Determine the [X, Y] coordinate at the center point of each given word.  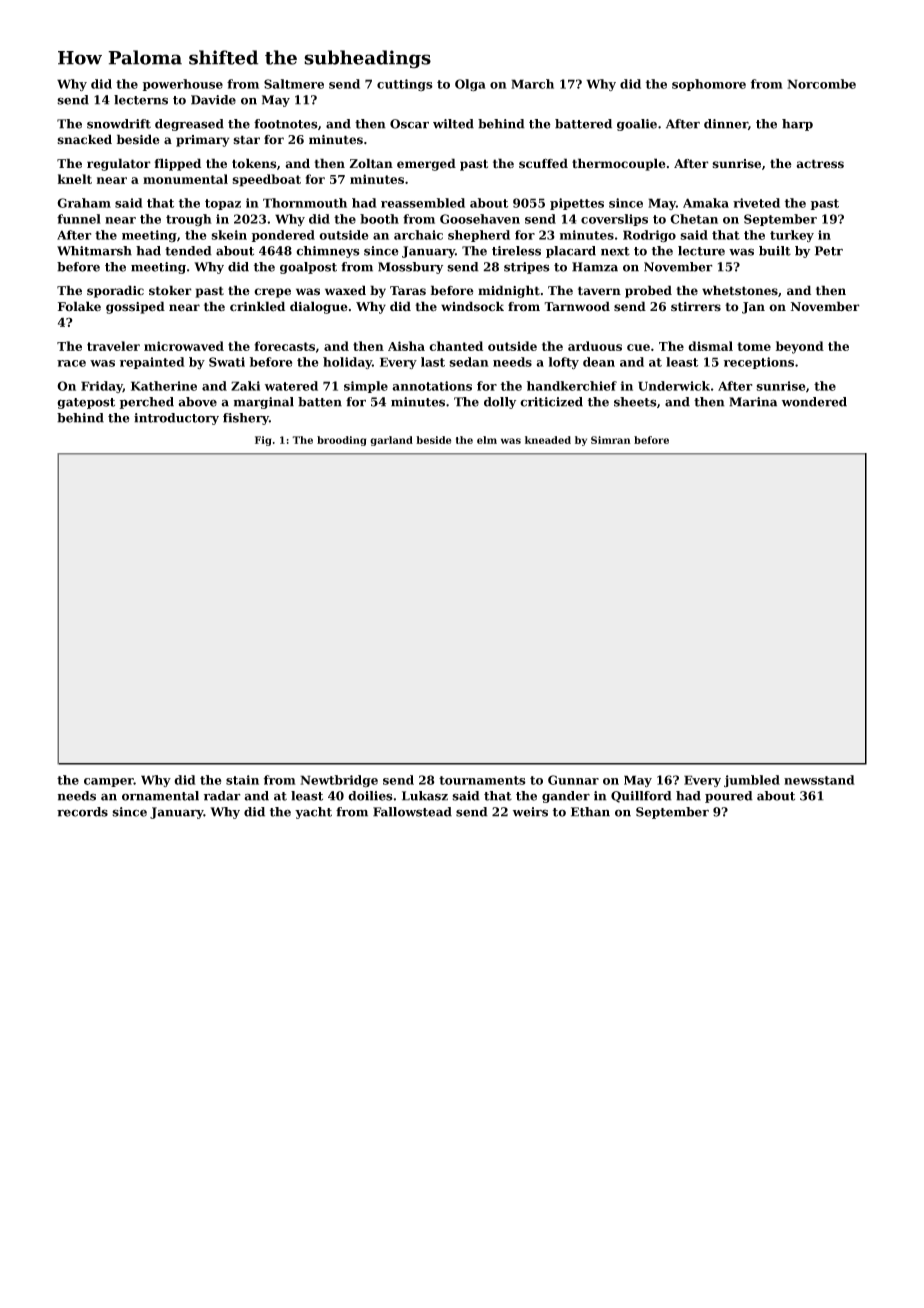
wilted [453, 124]
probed [648, 291]
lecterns [141, 100]
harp [797, 125]
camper [109, 782]
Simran [611, 440]
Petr [829, 251]
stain [242, 780]
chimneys [328, 252]
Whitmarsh [94, 251]
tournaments [482, 780]
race [71, 363]
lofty [564, 363]
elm [487, 440]
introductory [176, 419]
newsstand [819, 780]
